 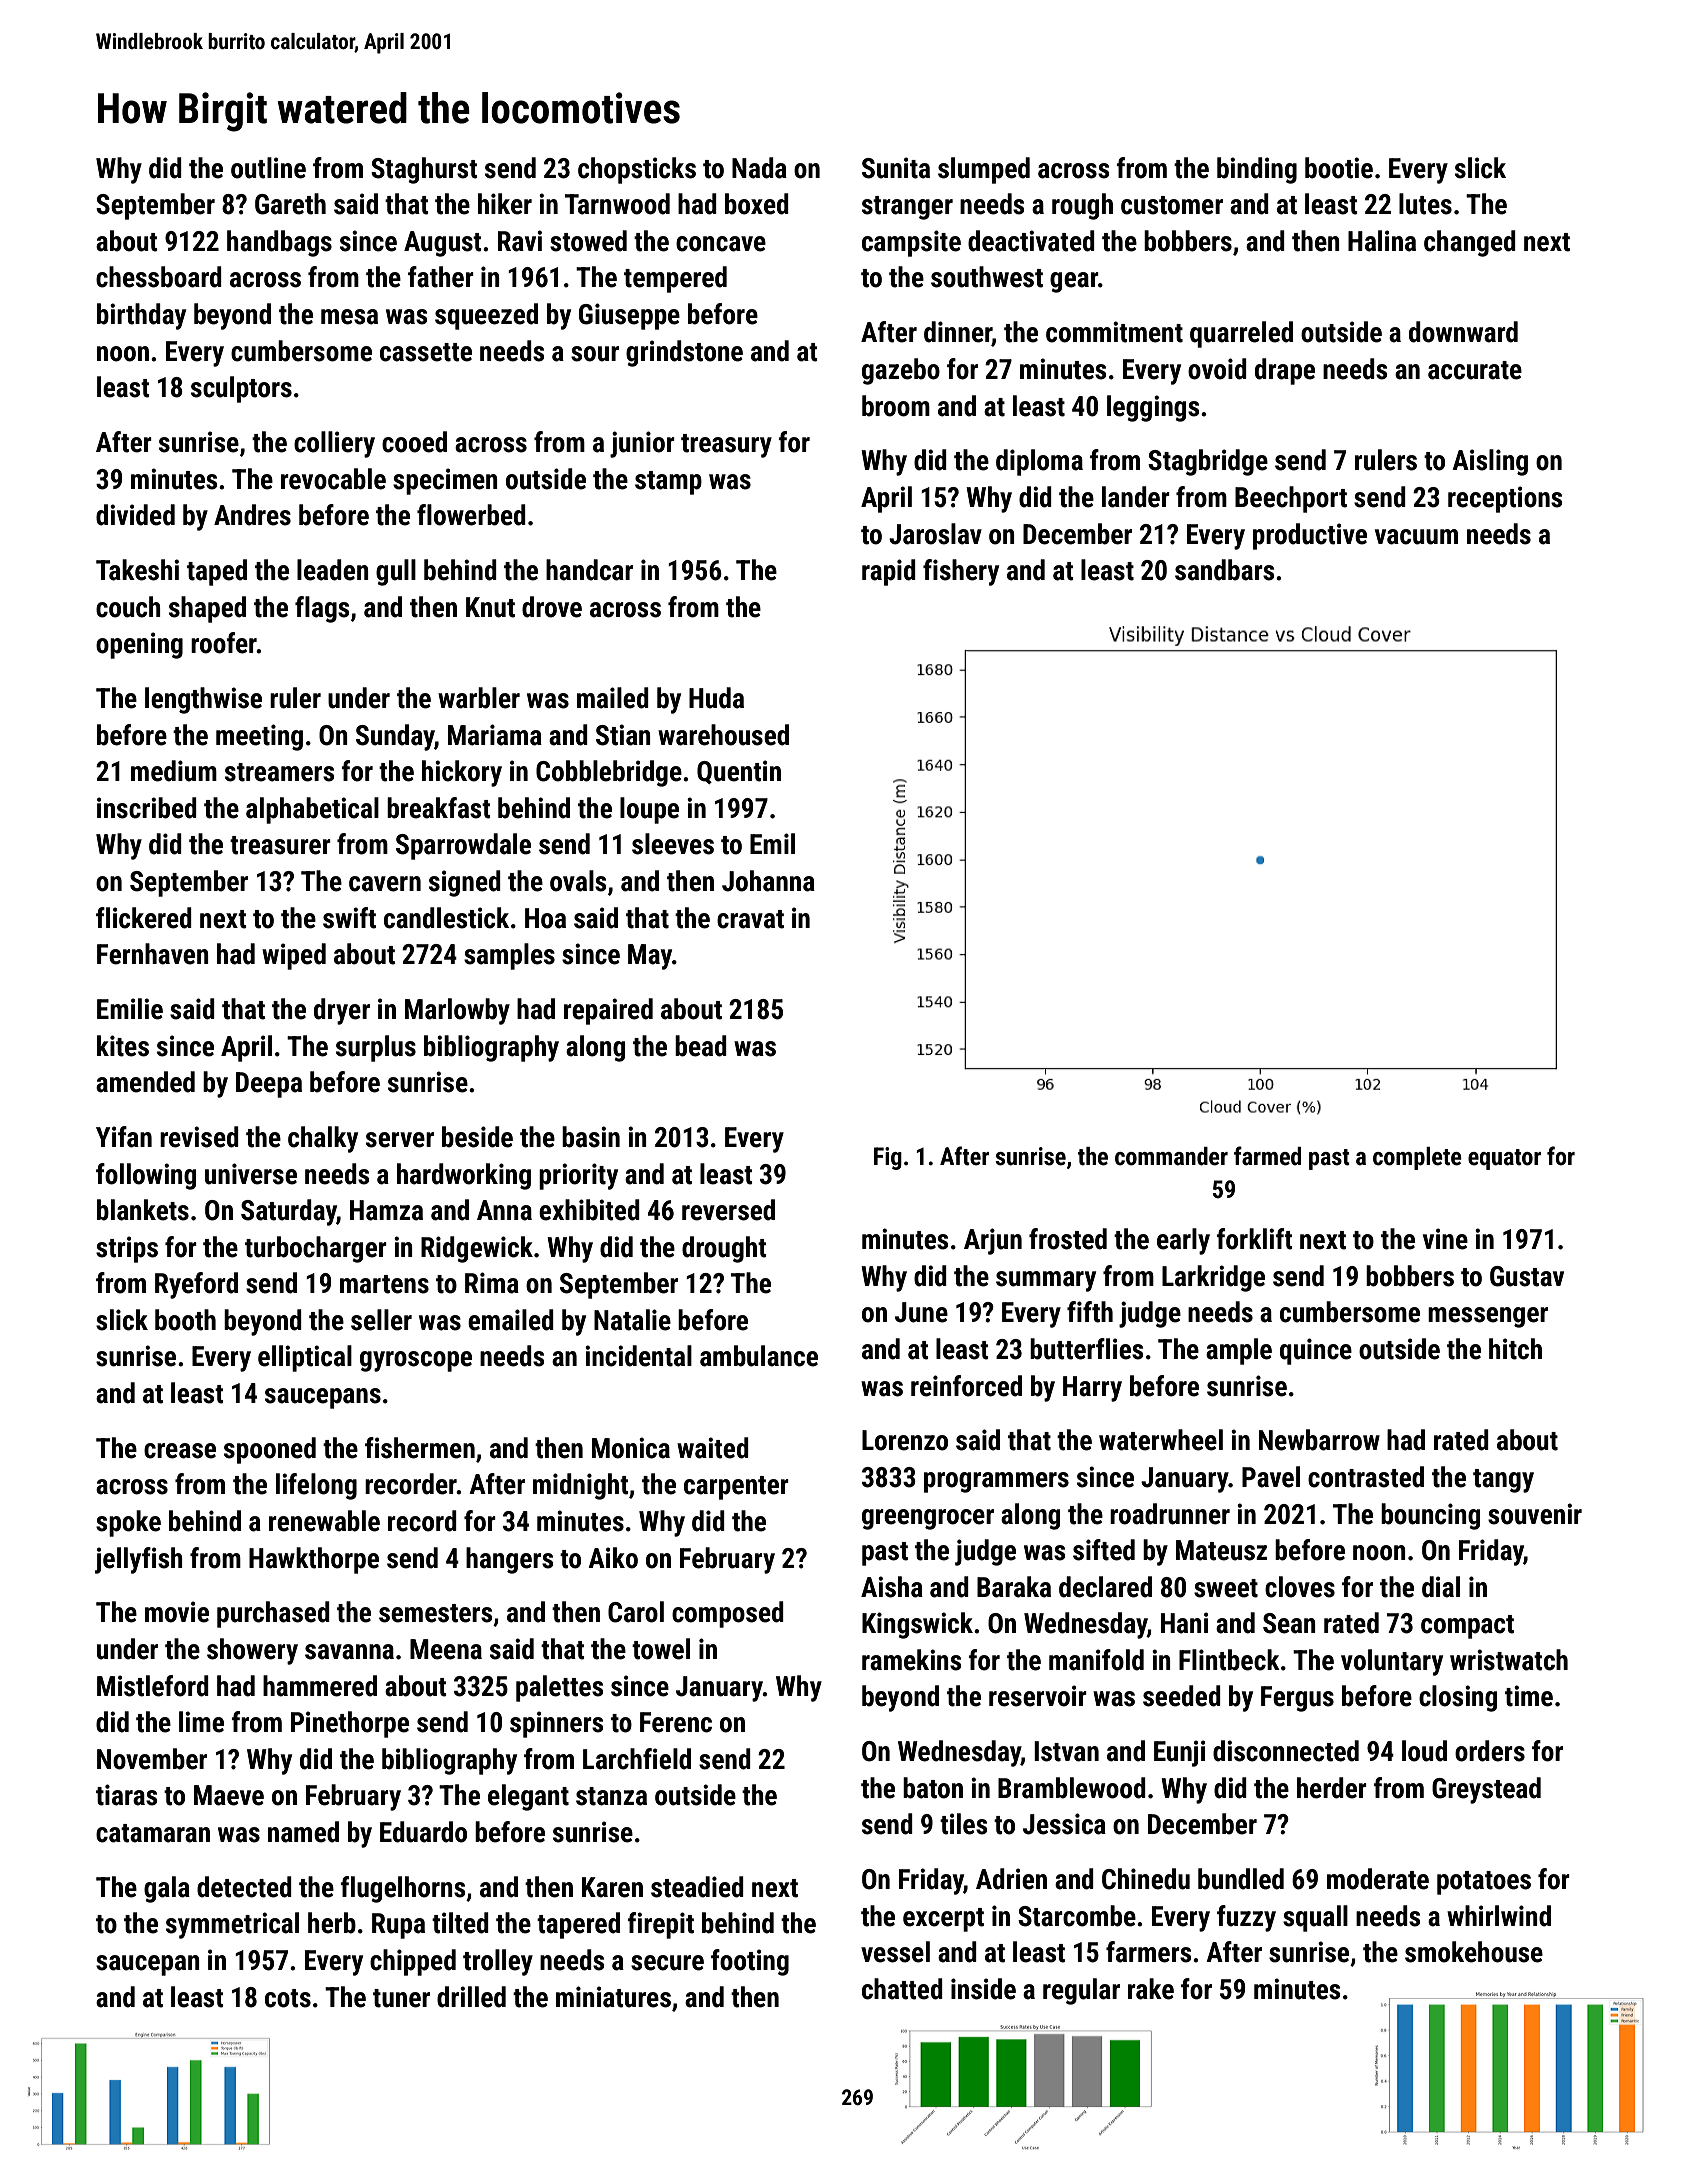 I want to click on Monica, so click(x=631, y=1448).
